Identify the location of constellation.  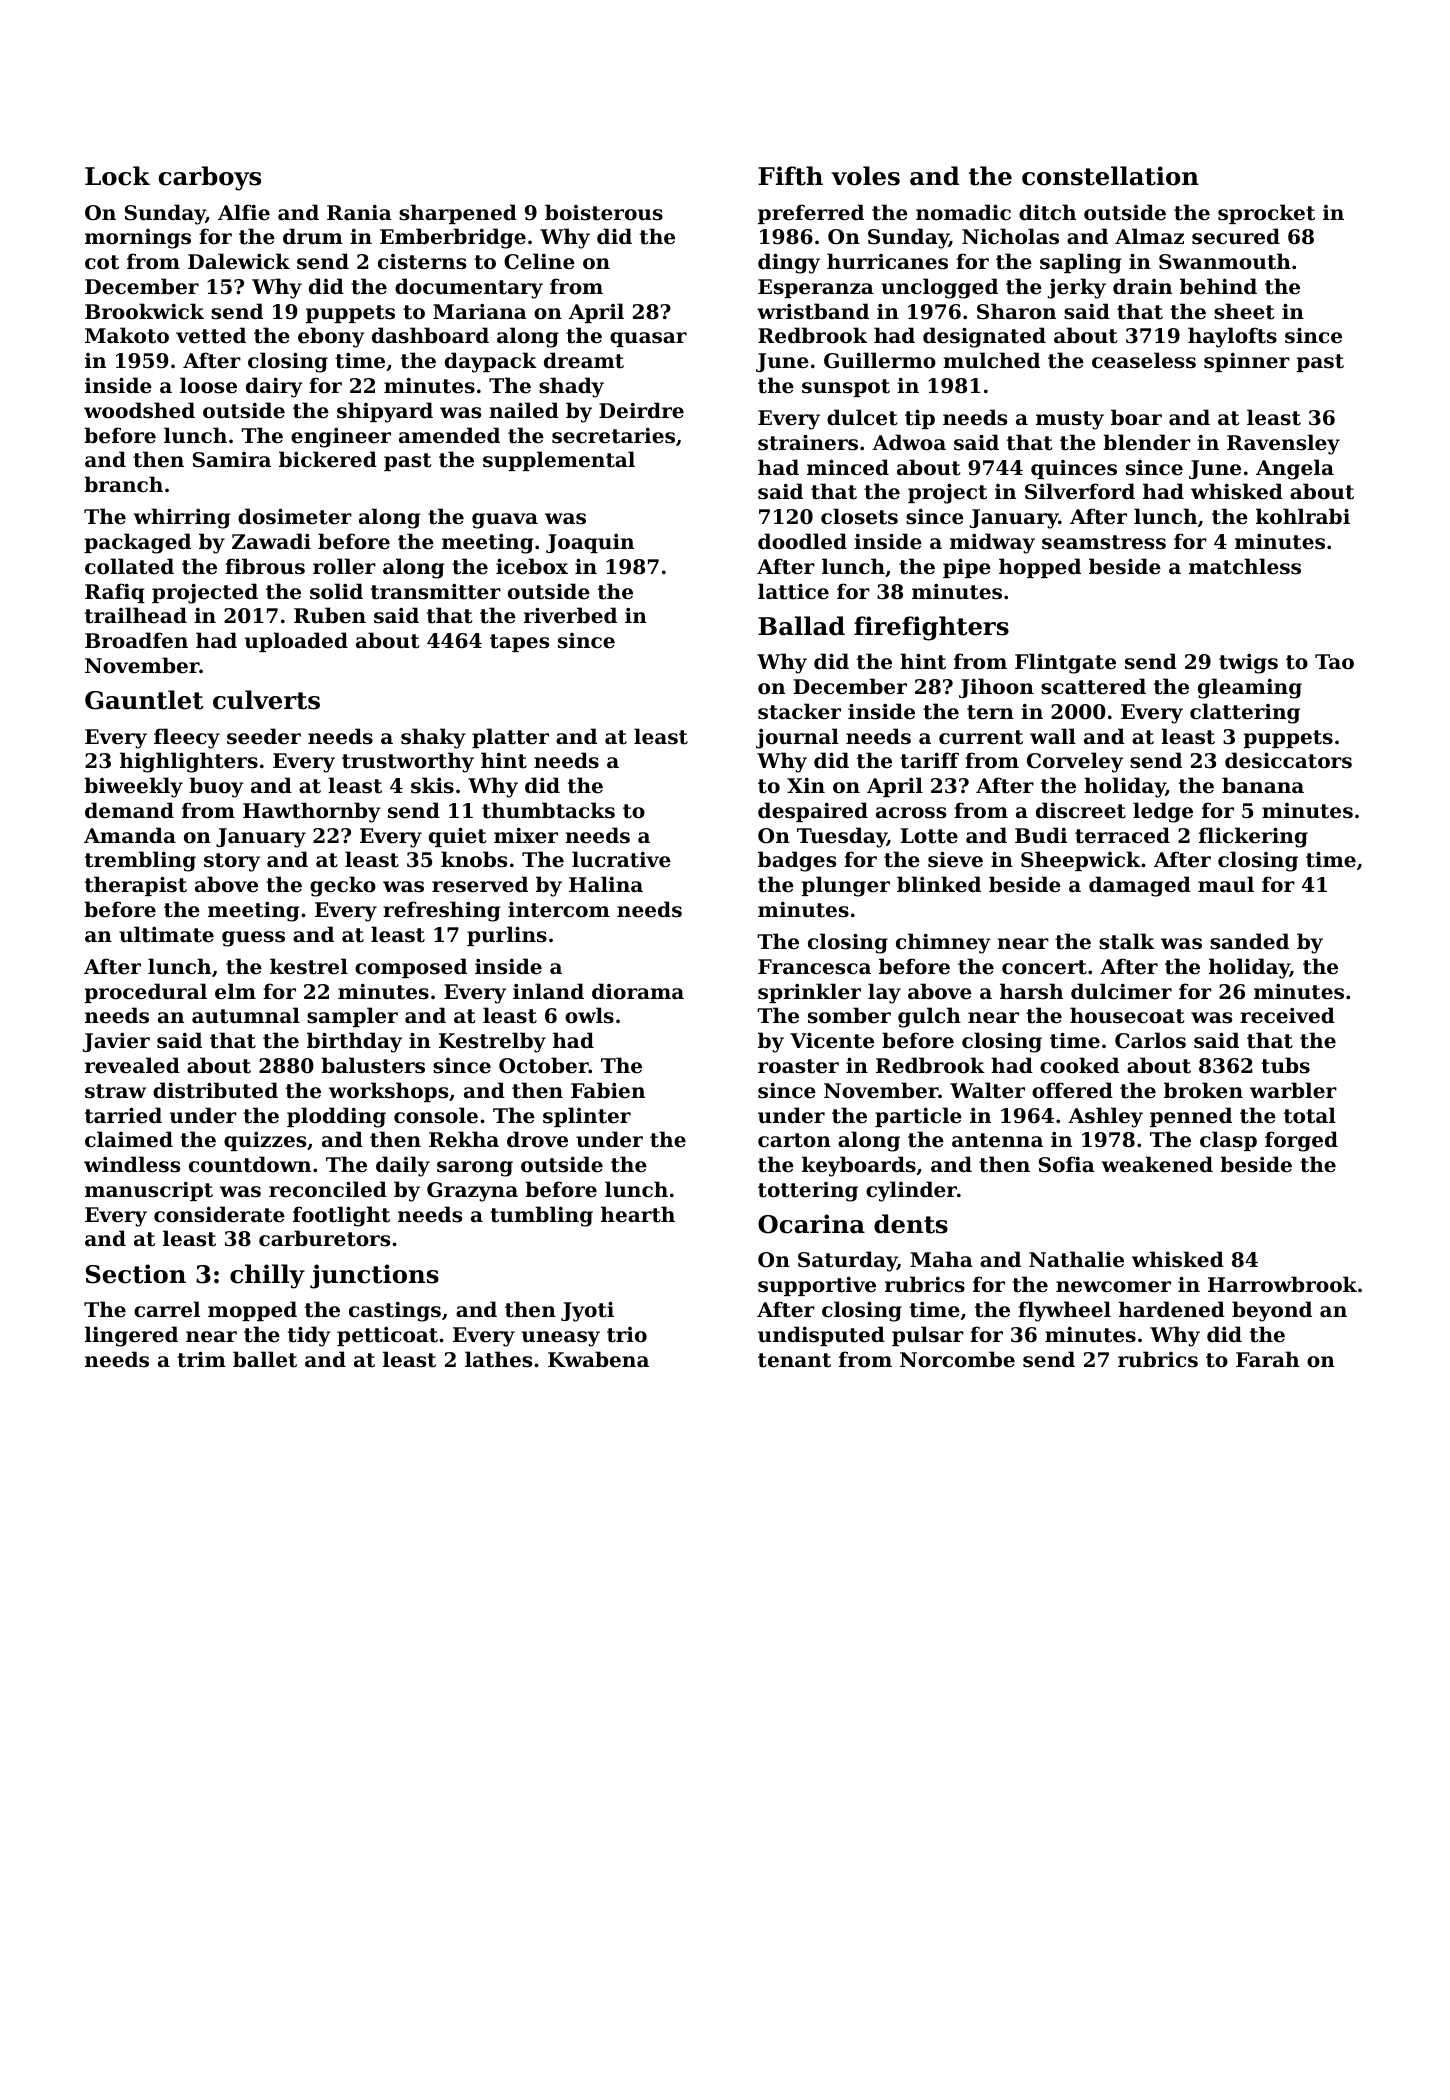
(1110, 176).
